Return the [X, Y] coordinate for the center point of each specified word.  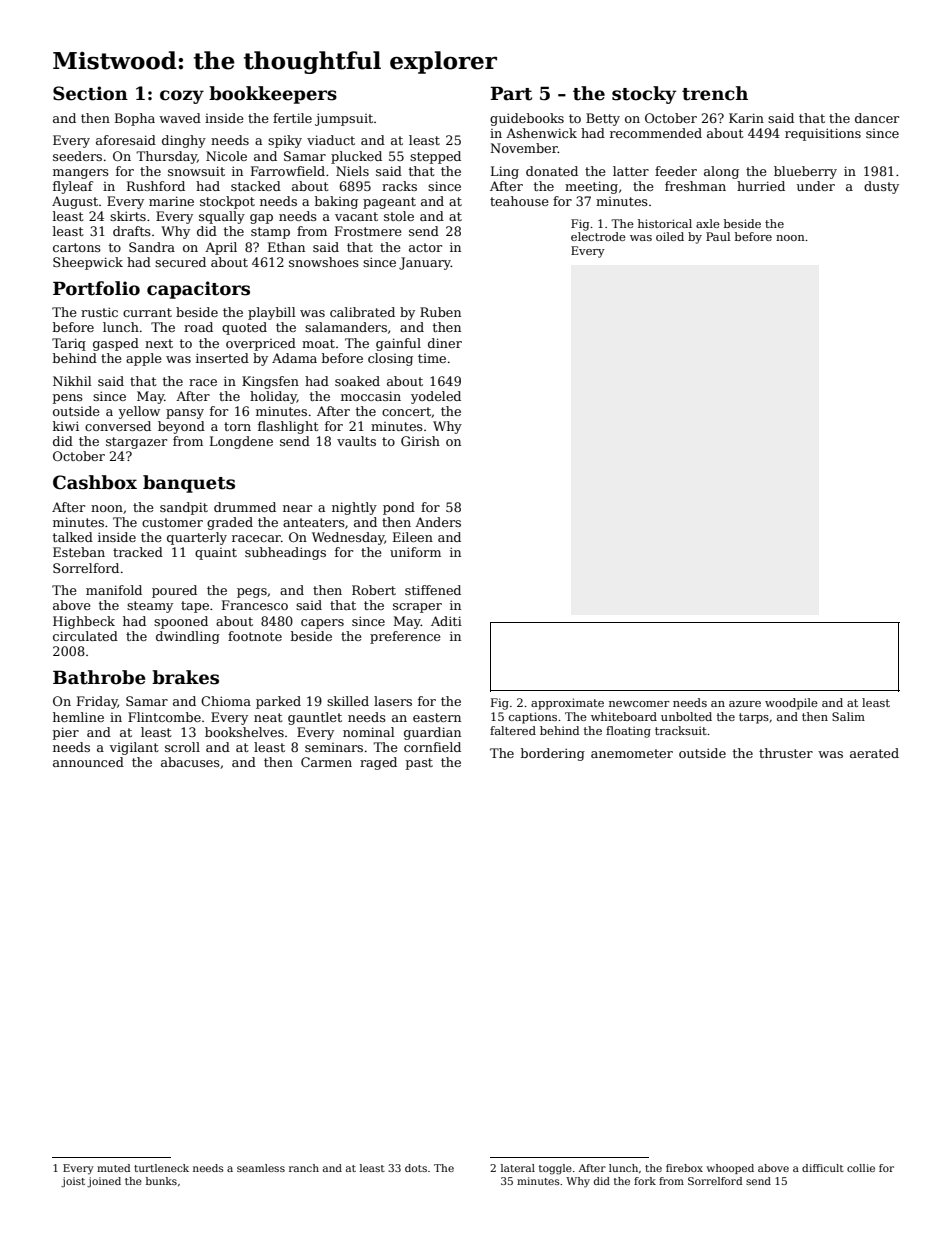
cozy [182, 97]
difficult [823, 1168]
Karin [746, 118]
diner [445, 343]
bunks [161, 1181]
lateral [518, 1168]
